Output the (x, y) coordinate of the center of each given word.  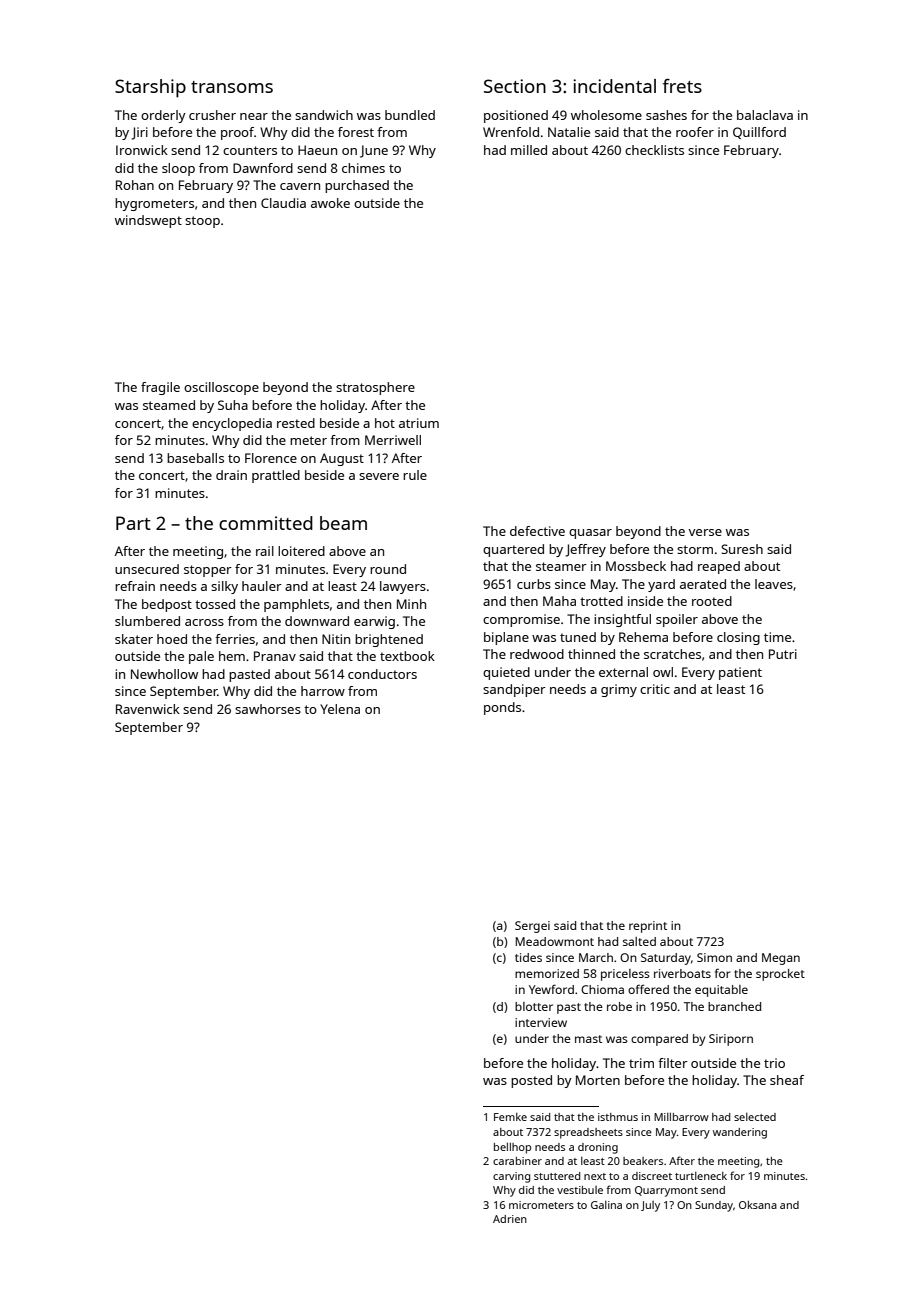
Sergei (532, 927)
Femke (510, 1117)
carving (511, 1177)
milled (529, 150)
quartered (513, 550)
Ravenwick (148, 709)
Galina (606, 1205)
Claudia (283, 203)
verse (705, 532)
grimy (619, 690)
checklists (654, 150)
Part (133, 523)
